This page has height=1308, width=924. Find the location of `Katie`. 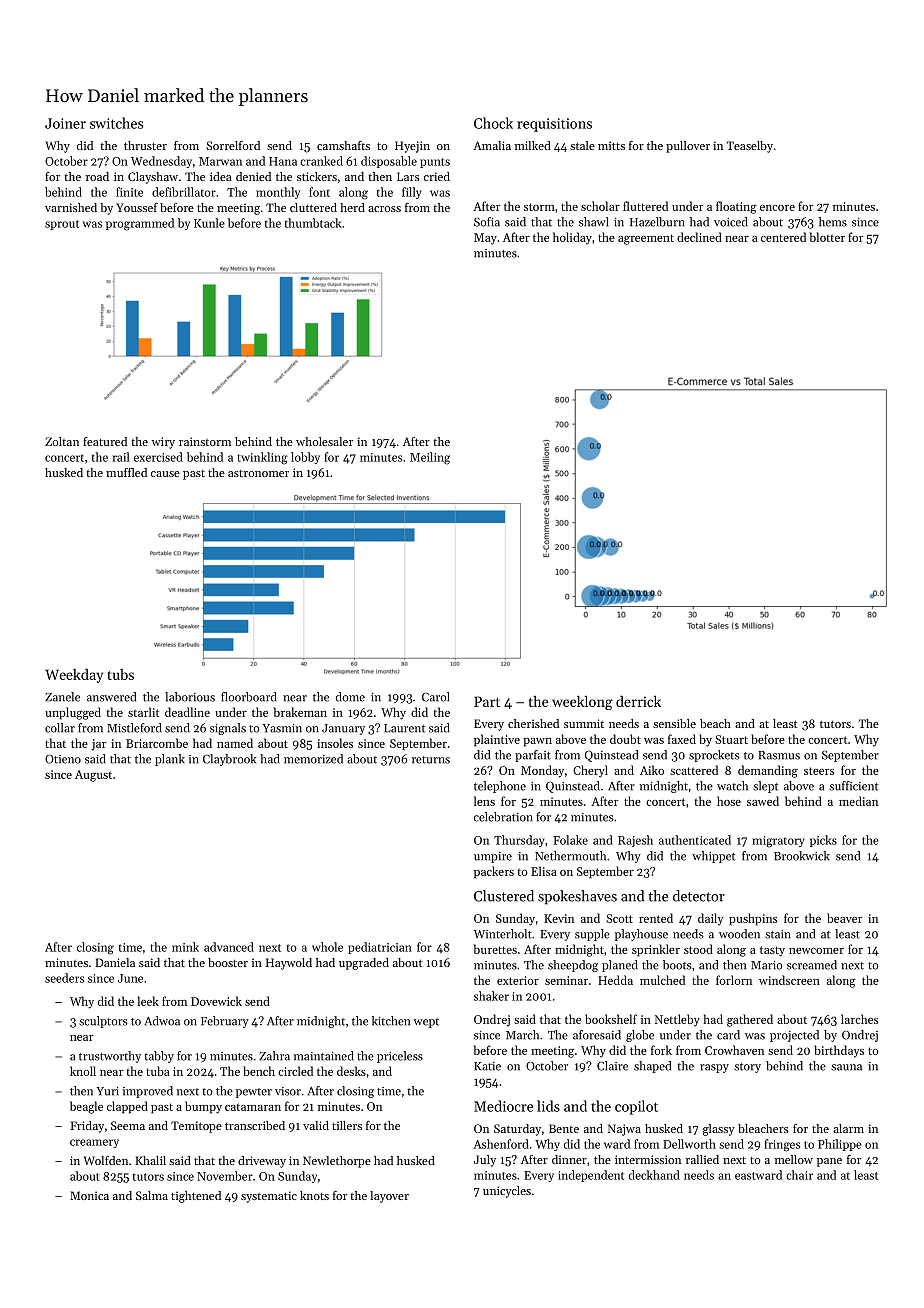

Katie is located at coordinates (487, 1066).
